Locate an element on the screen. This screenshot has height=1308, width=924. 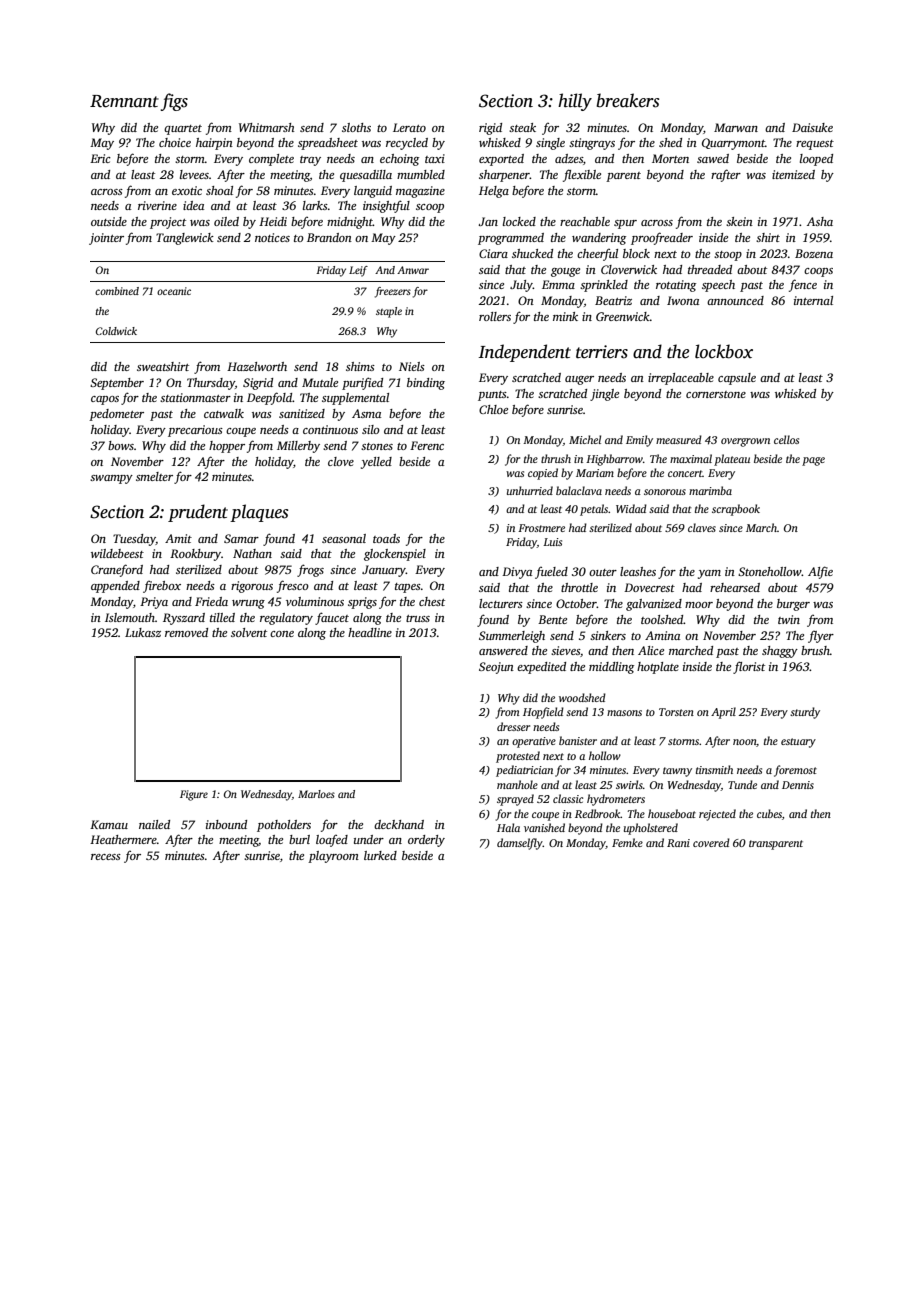
breakers is located at coordinates (627, 100).
